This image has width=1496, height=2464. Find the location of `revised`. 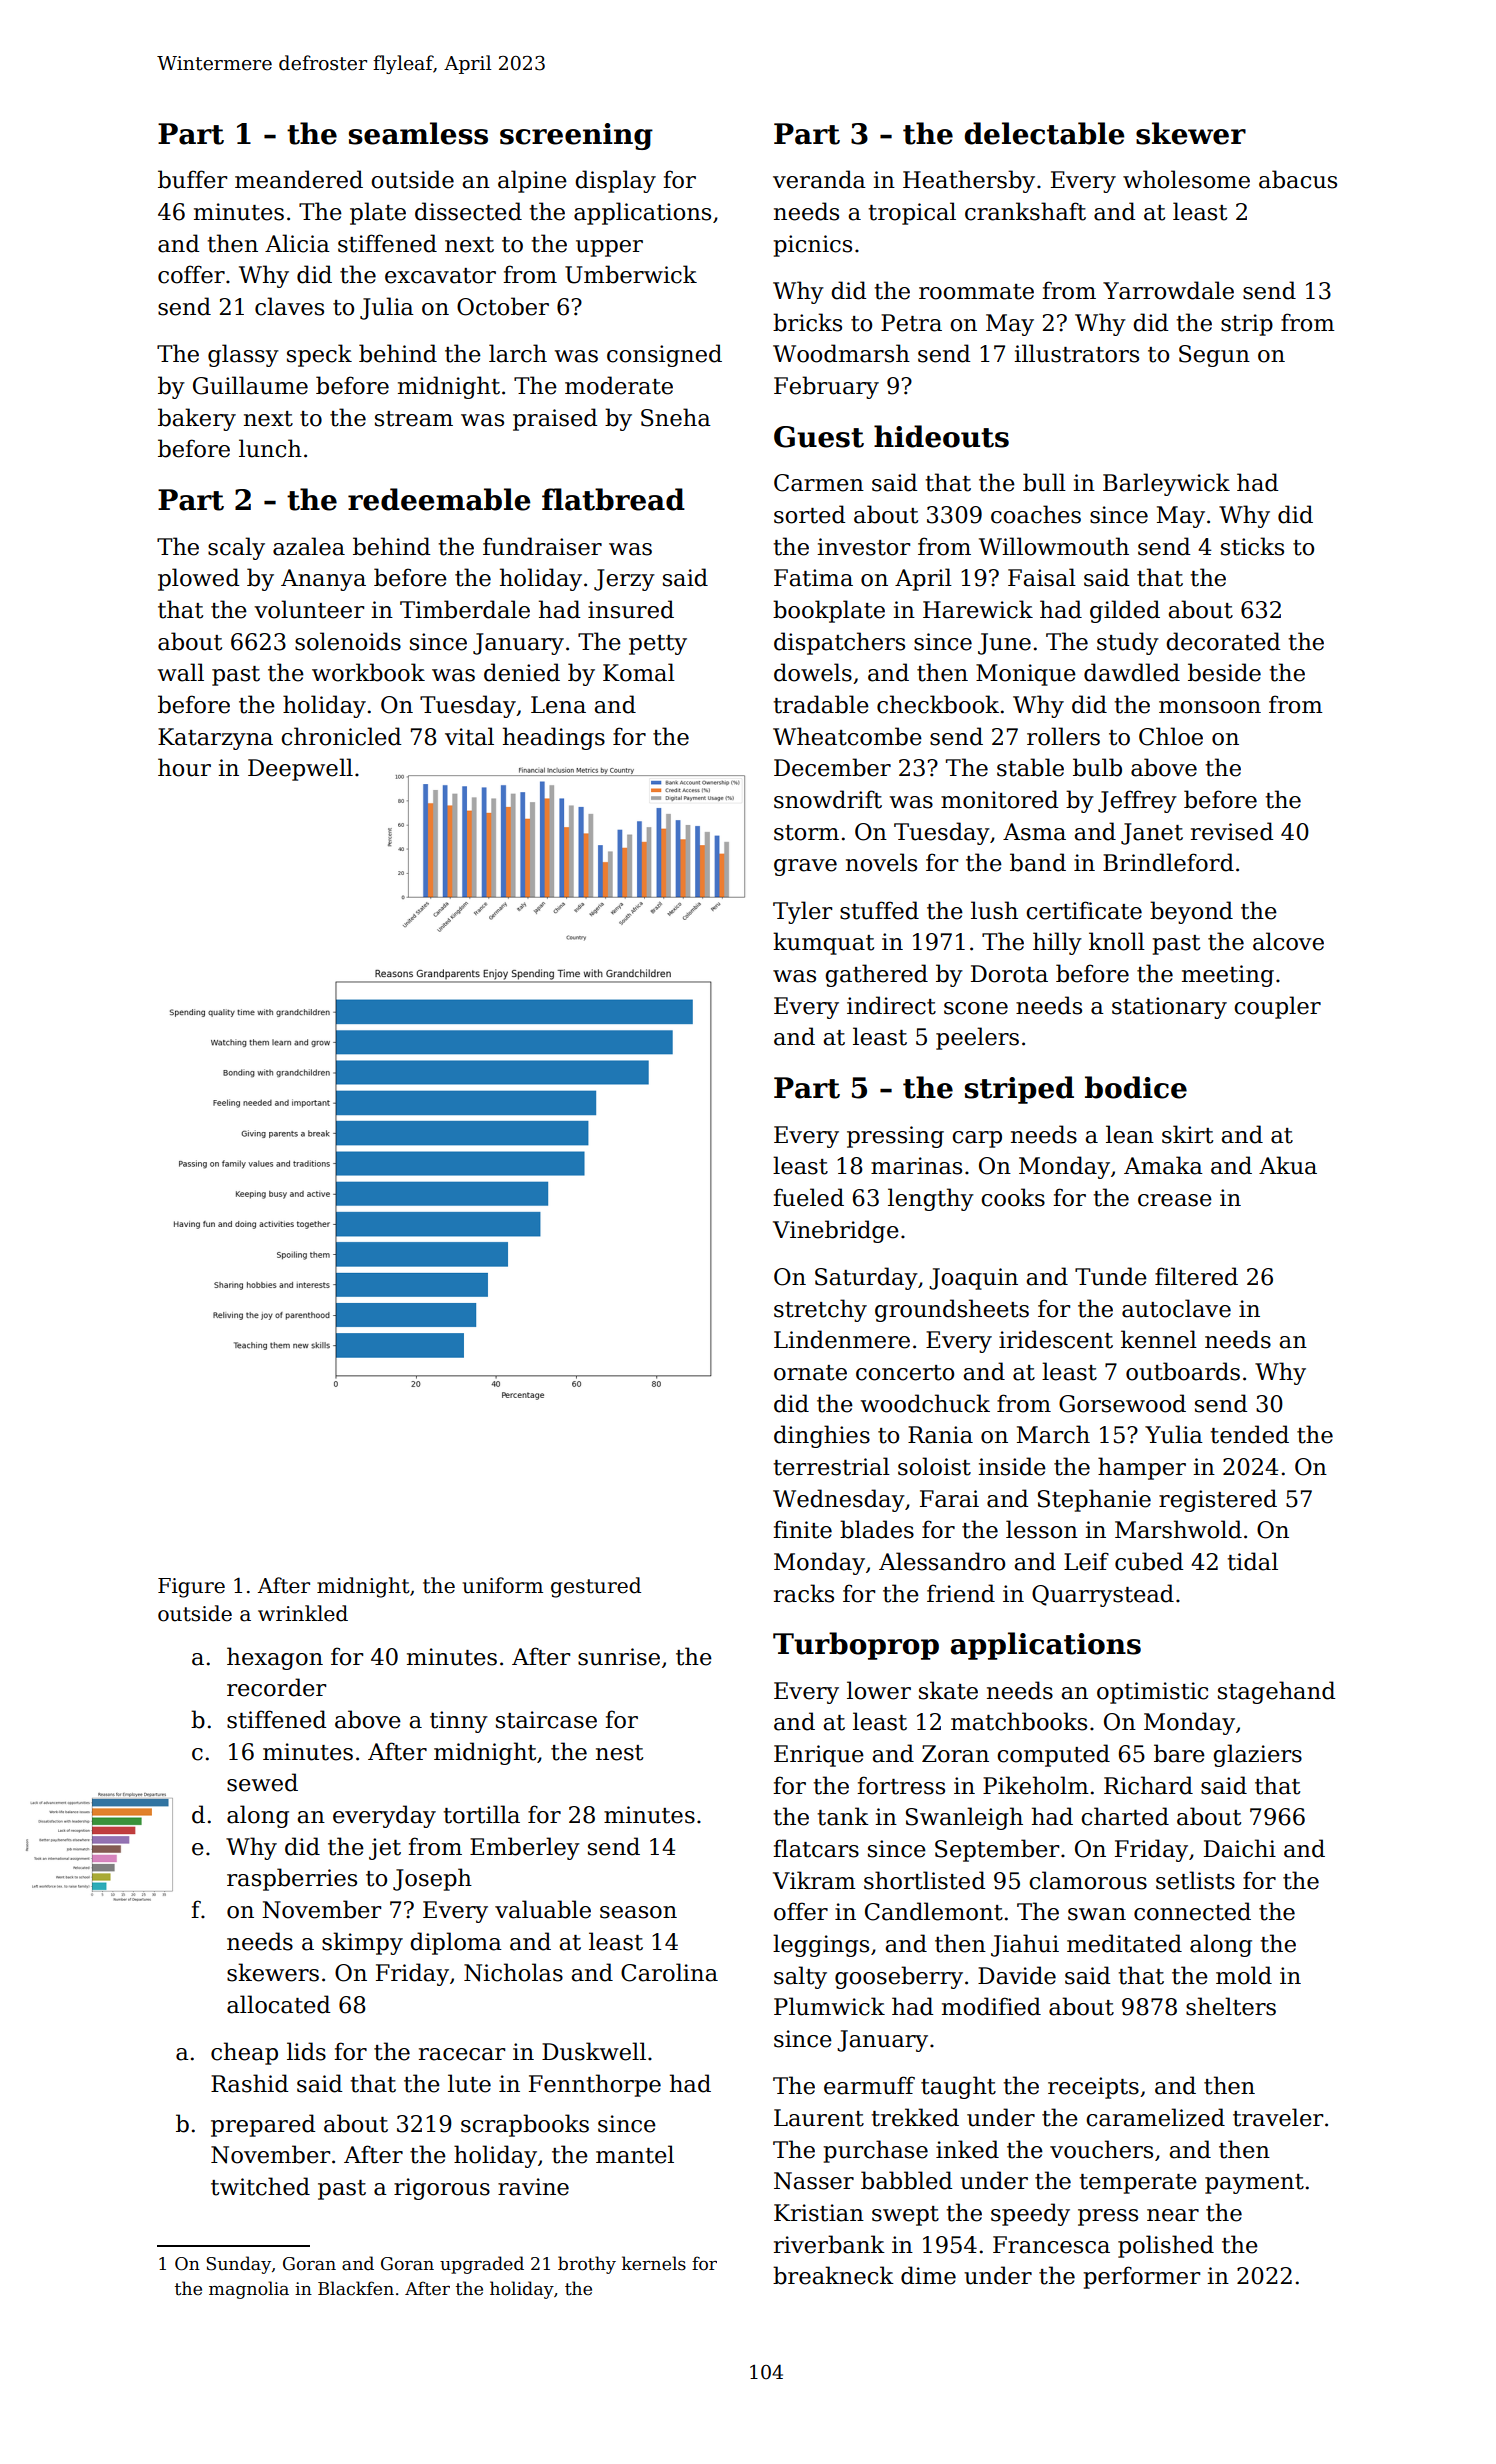

revised is located at coordinates (1232, 831).
